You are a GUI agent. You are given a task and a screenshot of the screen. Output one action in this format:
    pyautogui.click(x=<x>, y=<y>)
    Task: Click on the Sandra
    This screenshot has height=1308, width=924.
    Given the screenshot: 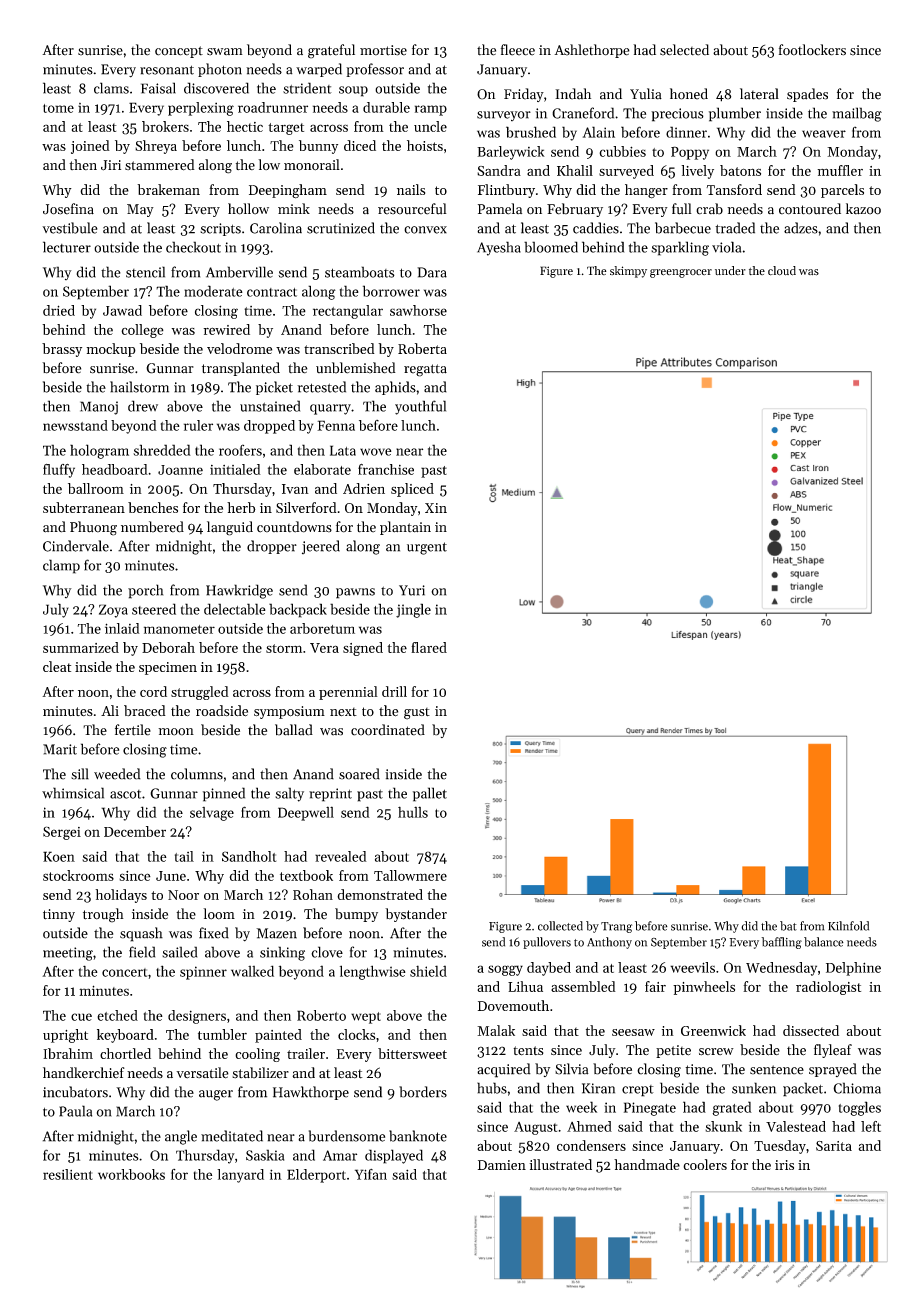 What is the action you would take?
    pyautogui.click(x=499, y=170)
